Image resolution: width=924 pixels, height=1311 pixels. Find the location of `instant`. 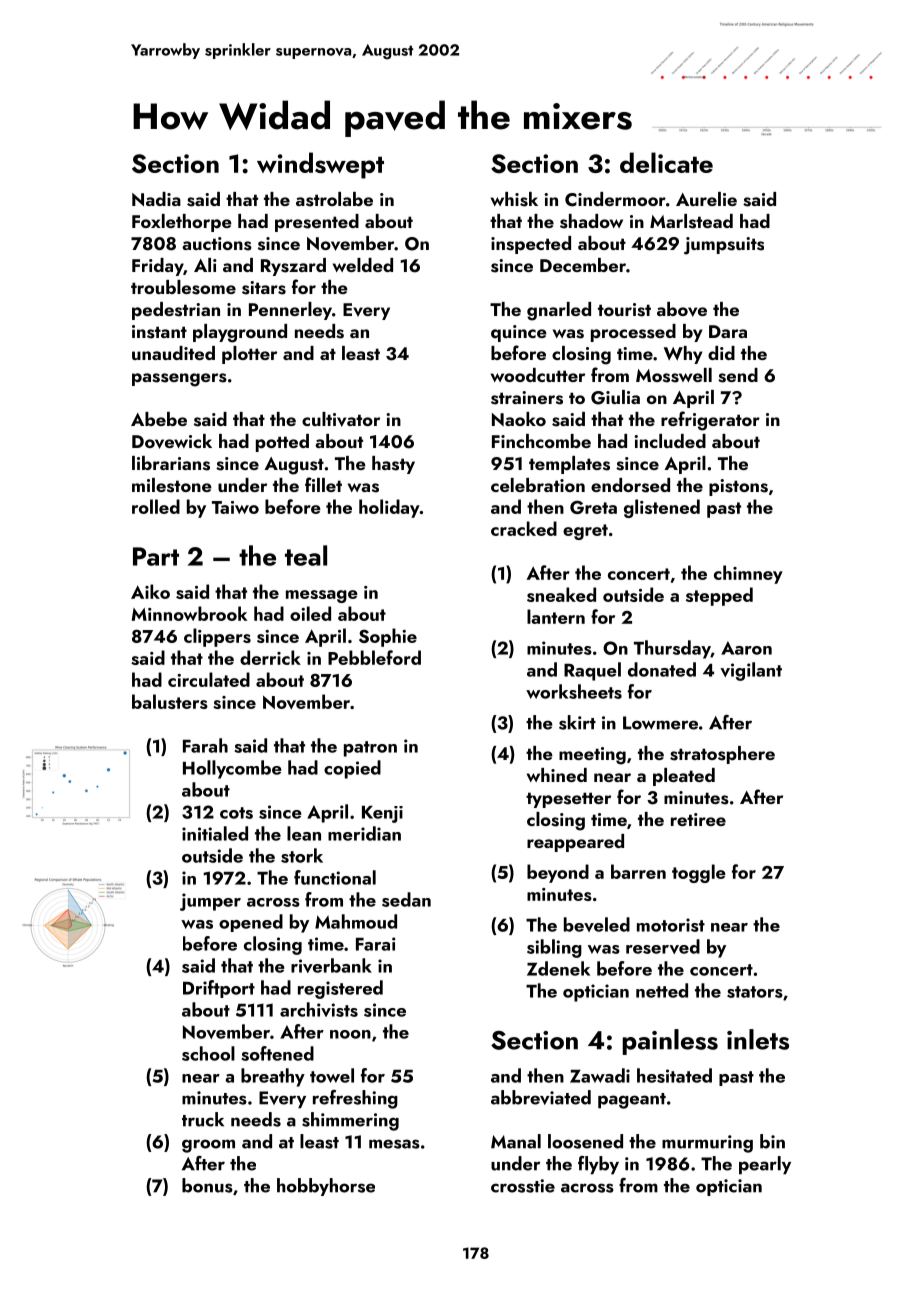

instant is located at coordinates (159, 332).
